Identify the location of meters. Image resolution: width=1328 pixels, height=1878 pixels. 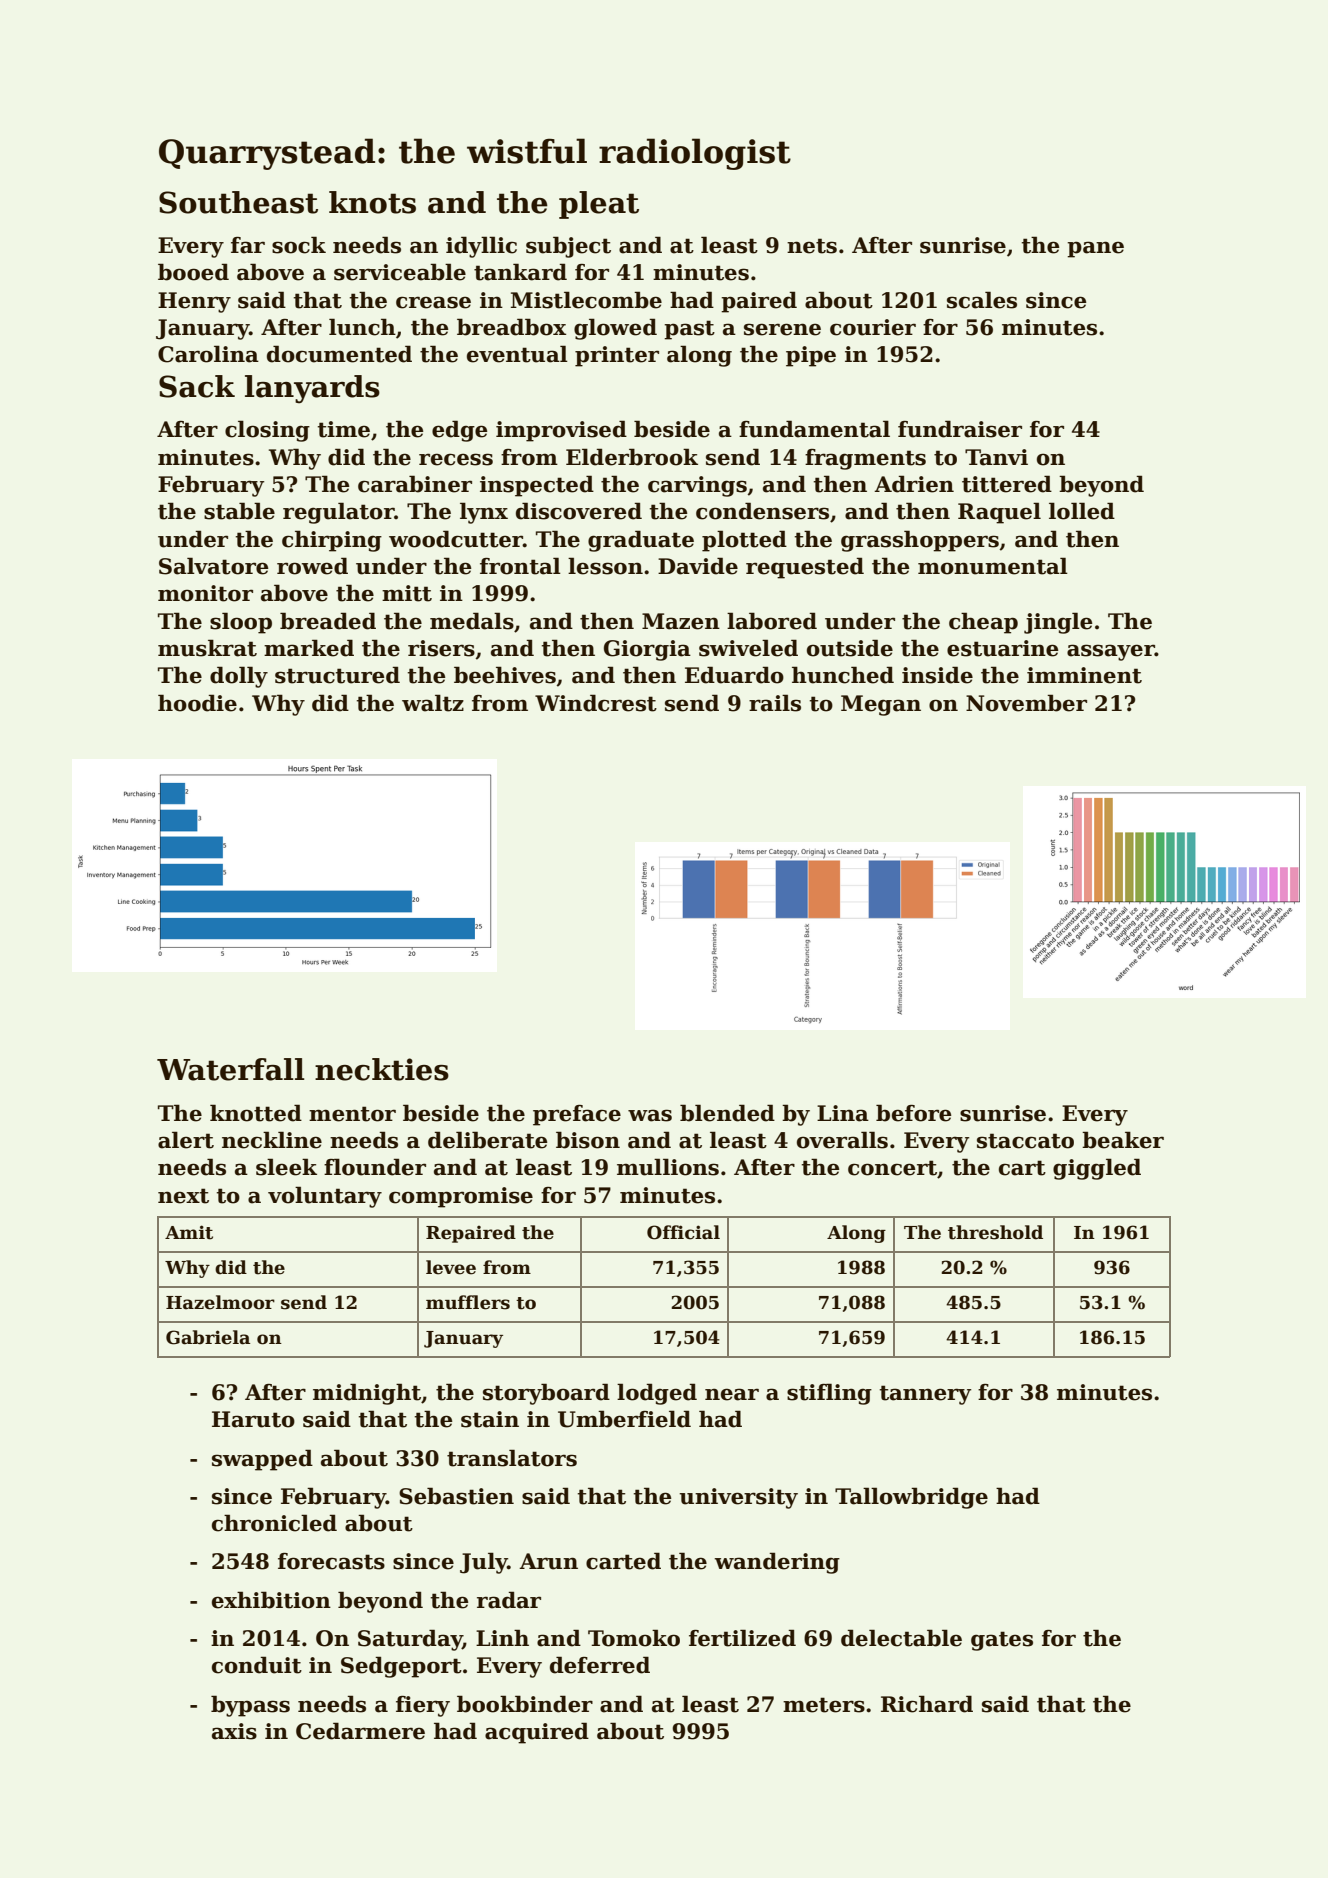
(824, 1705).
